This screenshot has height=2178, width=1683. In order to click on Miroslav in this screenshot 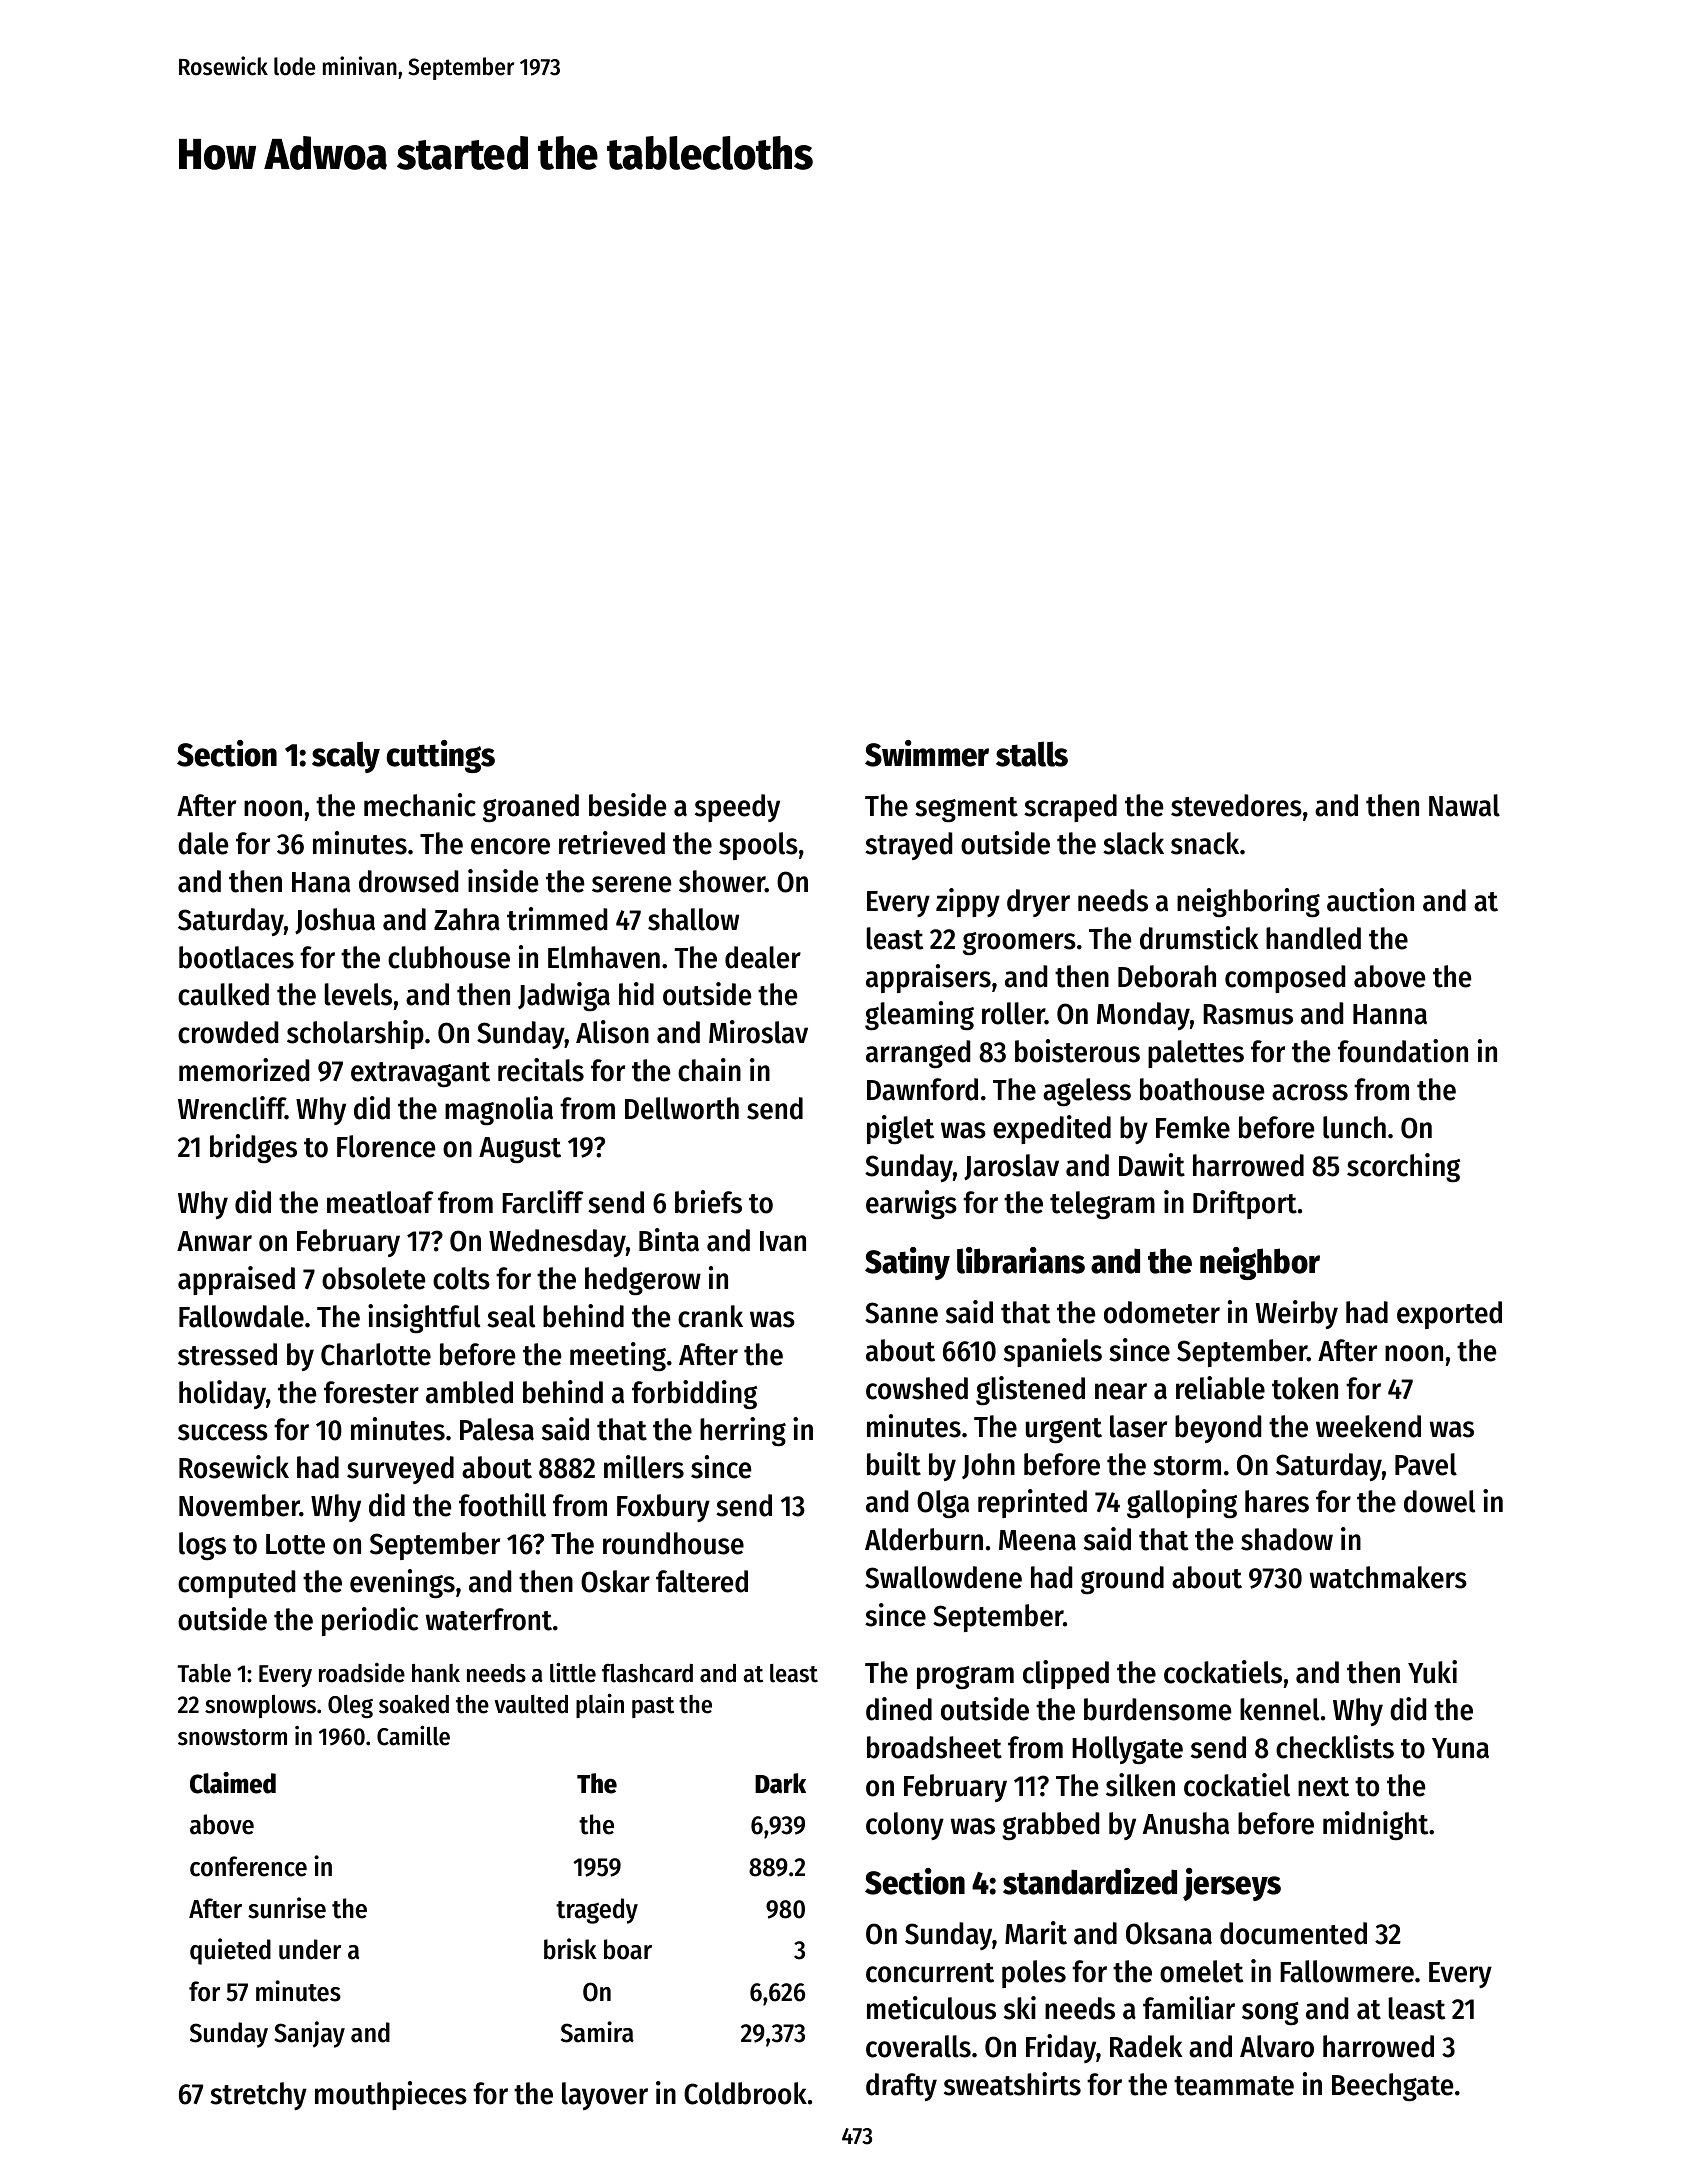, I will do `click(758, 1032)`.
